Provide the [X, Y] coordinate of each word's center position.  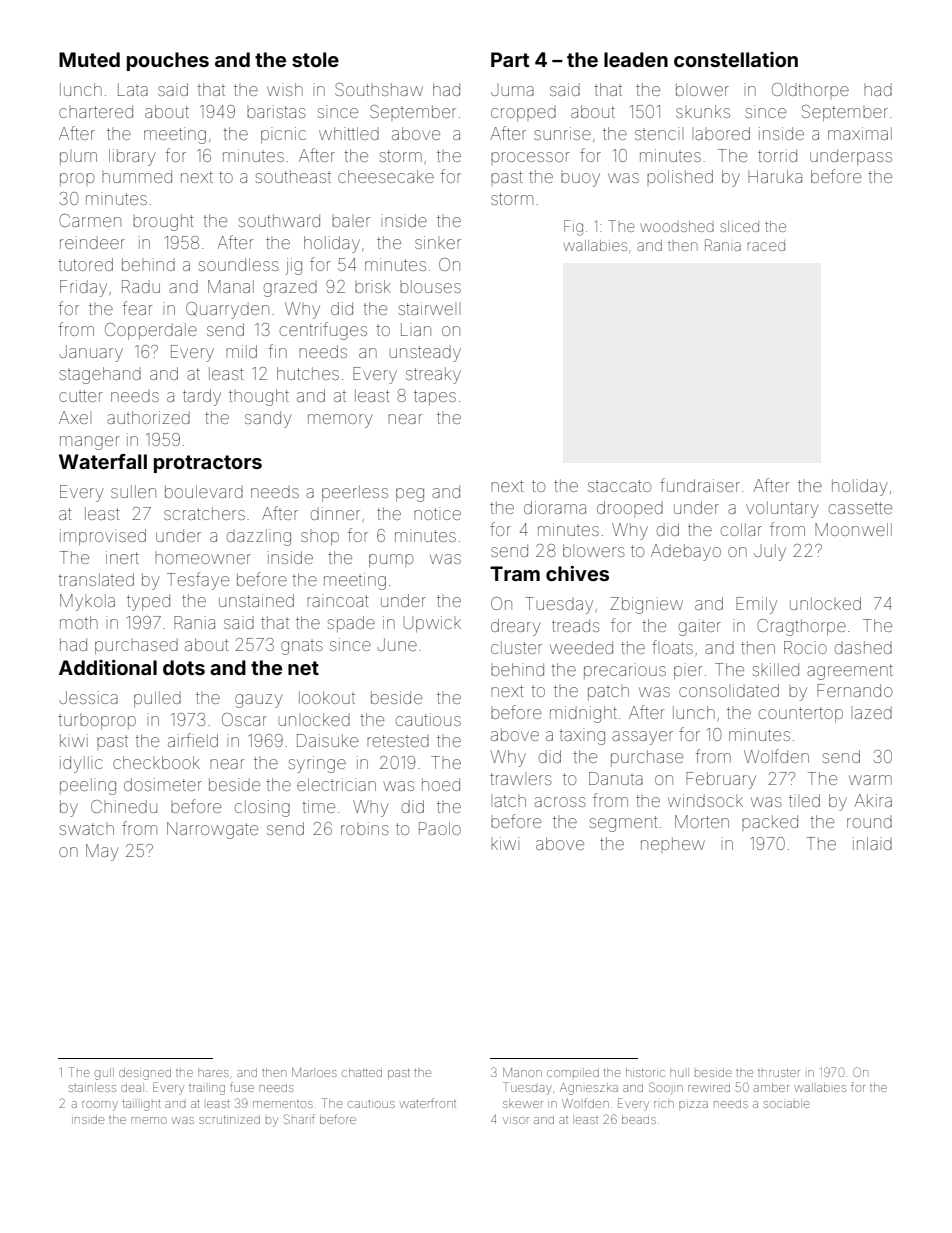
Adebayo [686, 552]
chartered [96, 111]
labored [722, 133]
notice [437, 513]
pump [391, 560]
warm [870, 780]
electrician [336, 784]
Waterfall [103, 461]
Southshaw [379, 89]
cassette [860, 508]
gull [104, 1074]
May [102, 852]
